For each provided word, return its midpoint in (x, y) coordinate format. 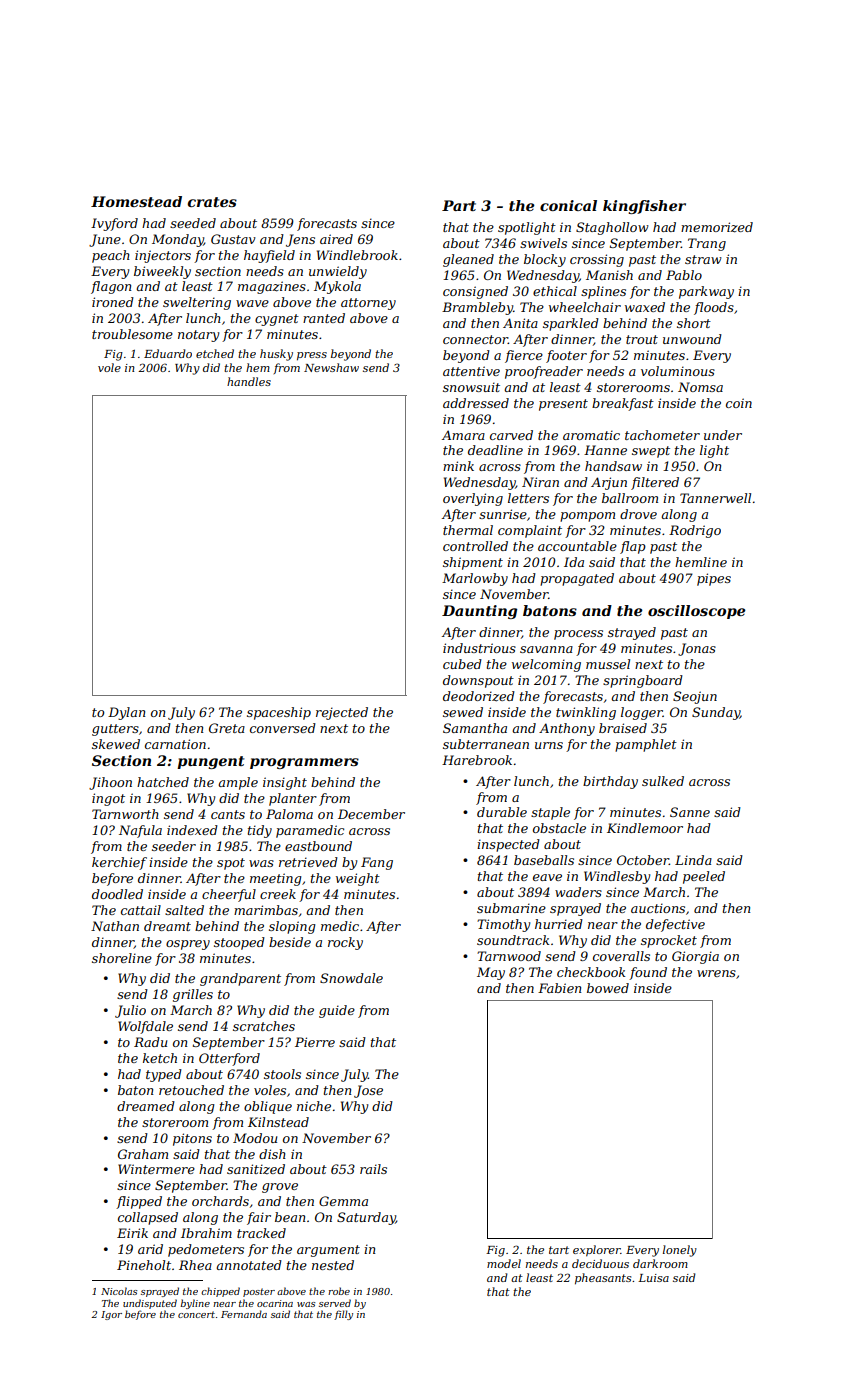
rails (373, 1169)
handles (249, 381)
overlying (473, 499)
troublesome (132, 334)
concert (196, 1314)
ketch (160, 1058)
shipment (473, 563)
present (563, 405)
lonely (680, 1251)
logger (642, 713)
